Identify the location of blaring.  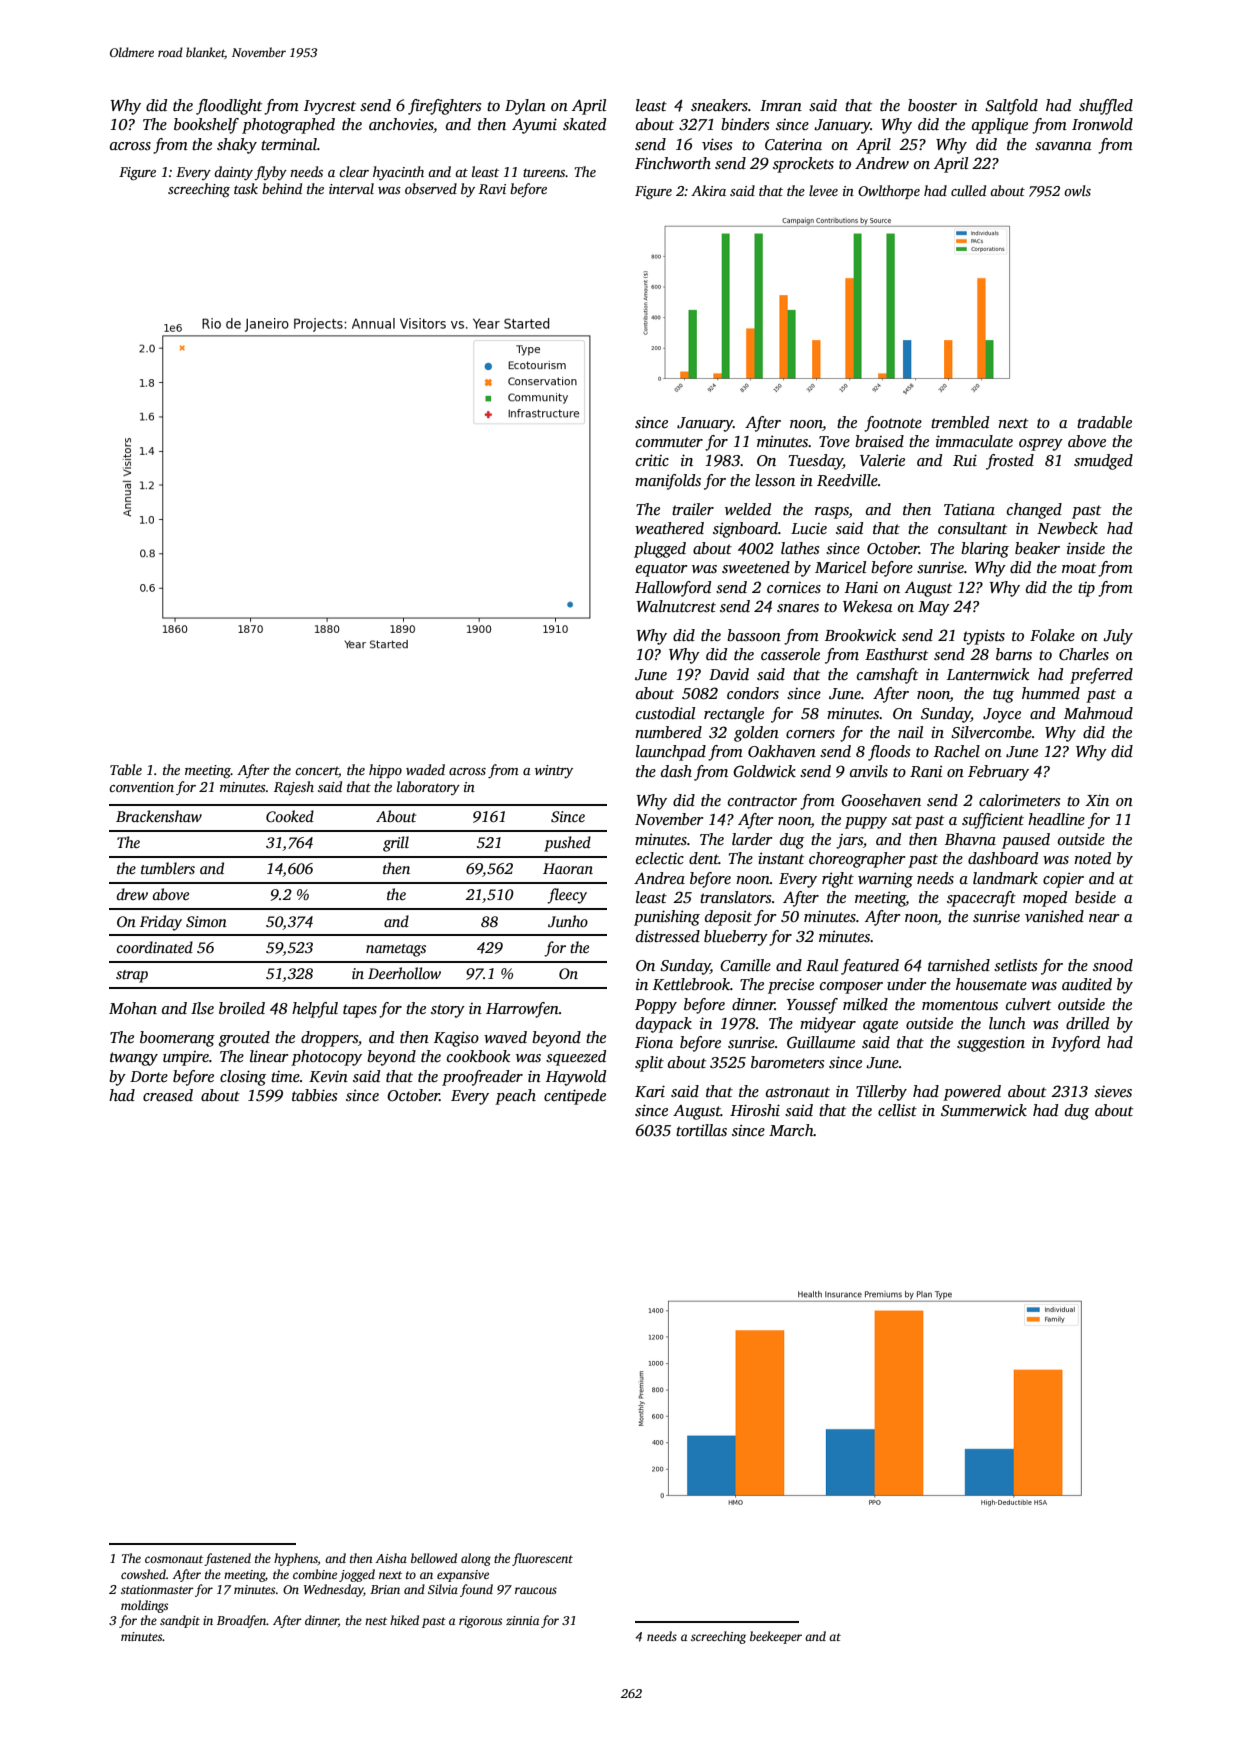
(985, 550).
